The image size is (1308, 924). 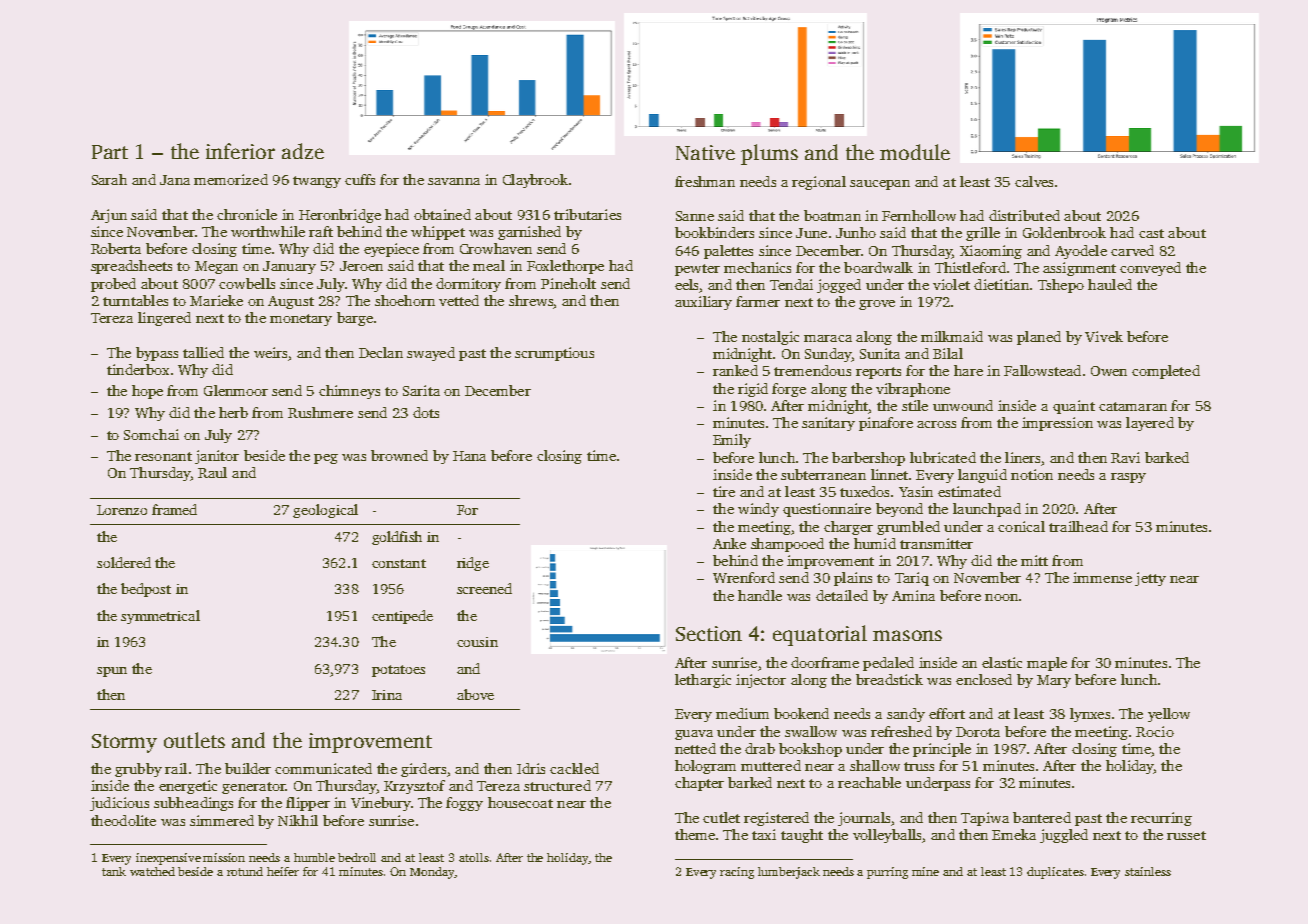 I want to click on tank, so click(x=114, y=871).
